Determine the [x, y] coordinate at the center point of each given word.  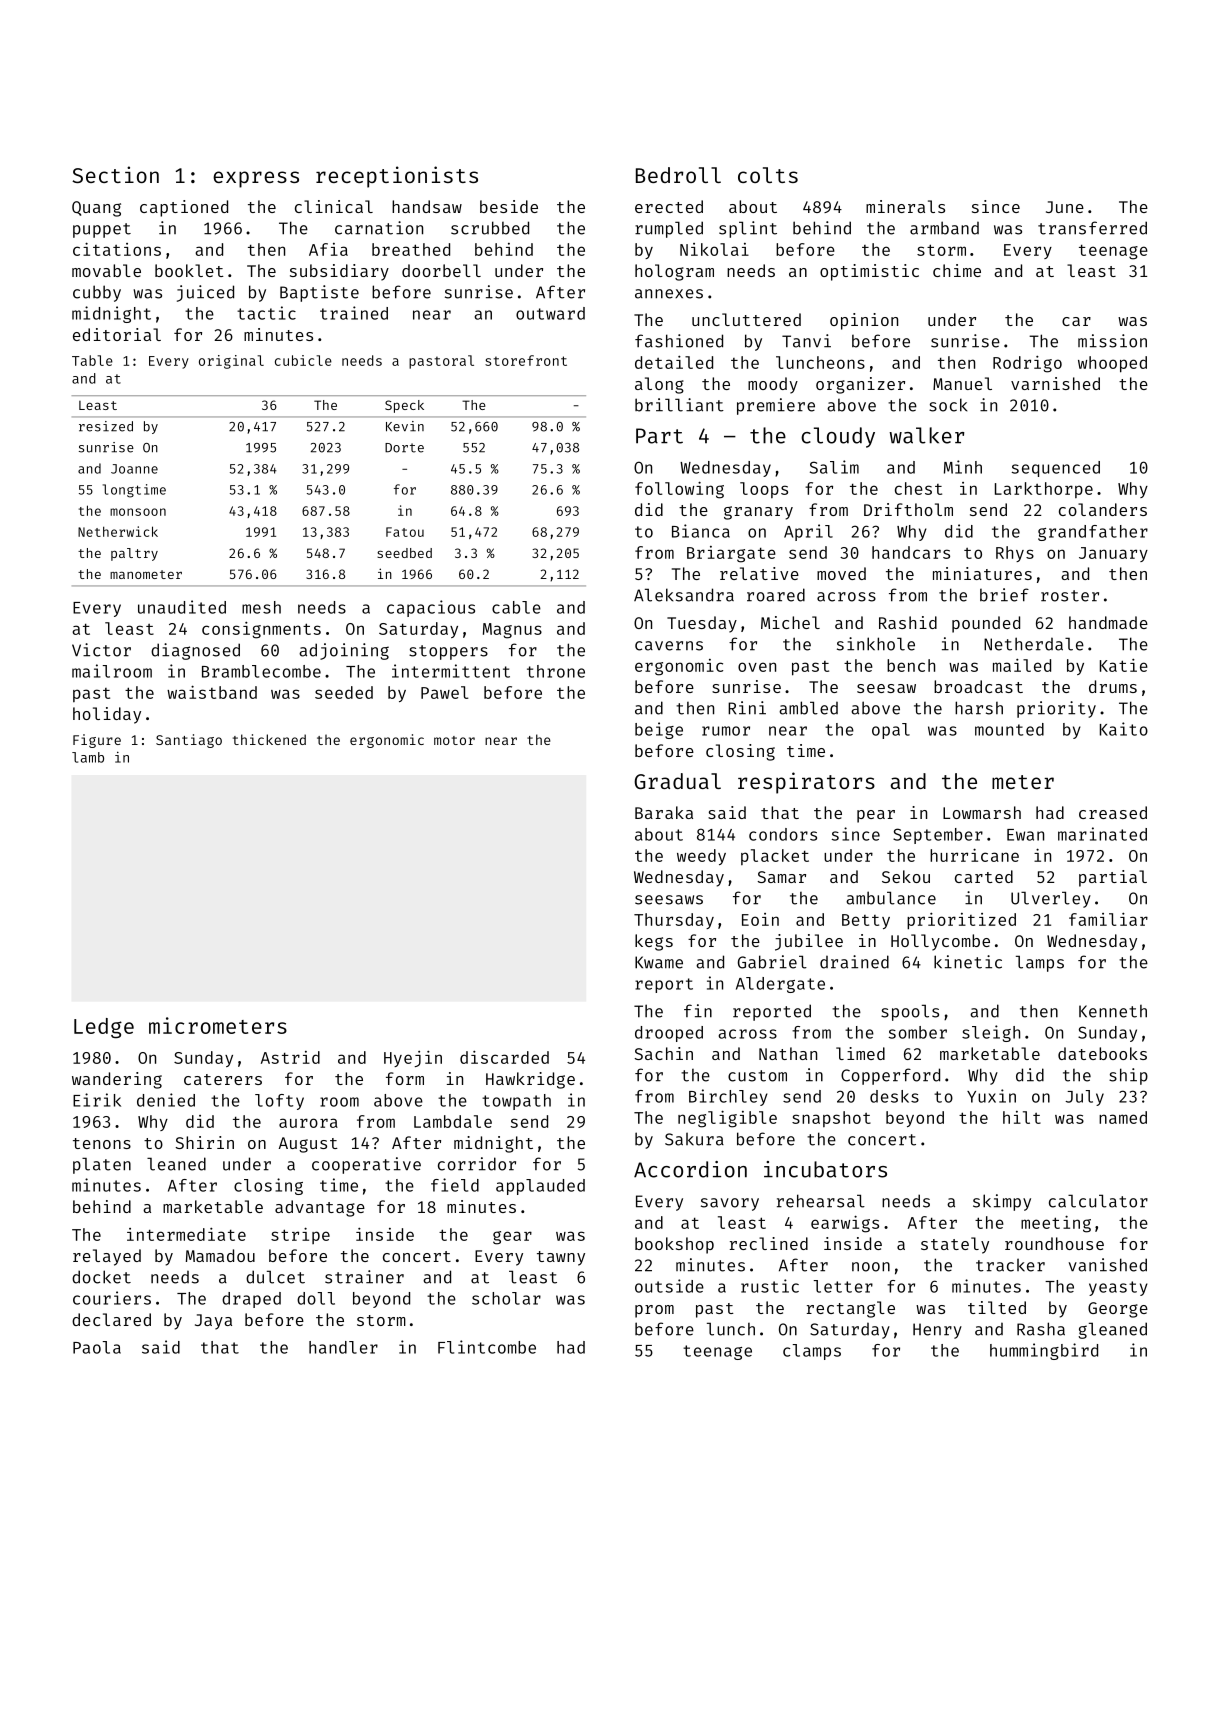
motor [454, 740]
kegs [654, 942]
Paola [97, 1347]
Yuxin [991, 1096]
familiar [1108, 919]
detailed [674, 362]
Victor [101, 650]
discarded [504, 1057]
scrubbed [490, 228]
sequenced [1056, 469]
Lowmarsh [982, 812]
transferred [1092, 228]
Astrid [290, 1057]
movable [106, 270]
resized [106, 426]
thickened [269, 739]
